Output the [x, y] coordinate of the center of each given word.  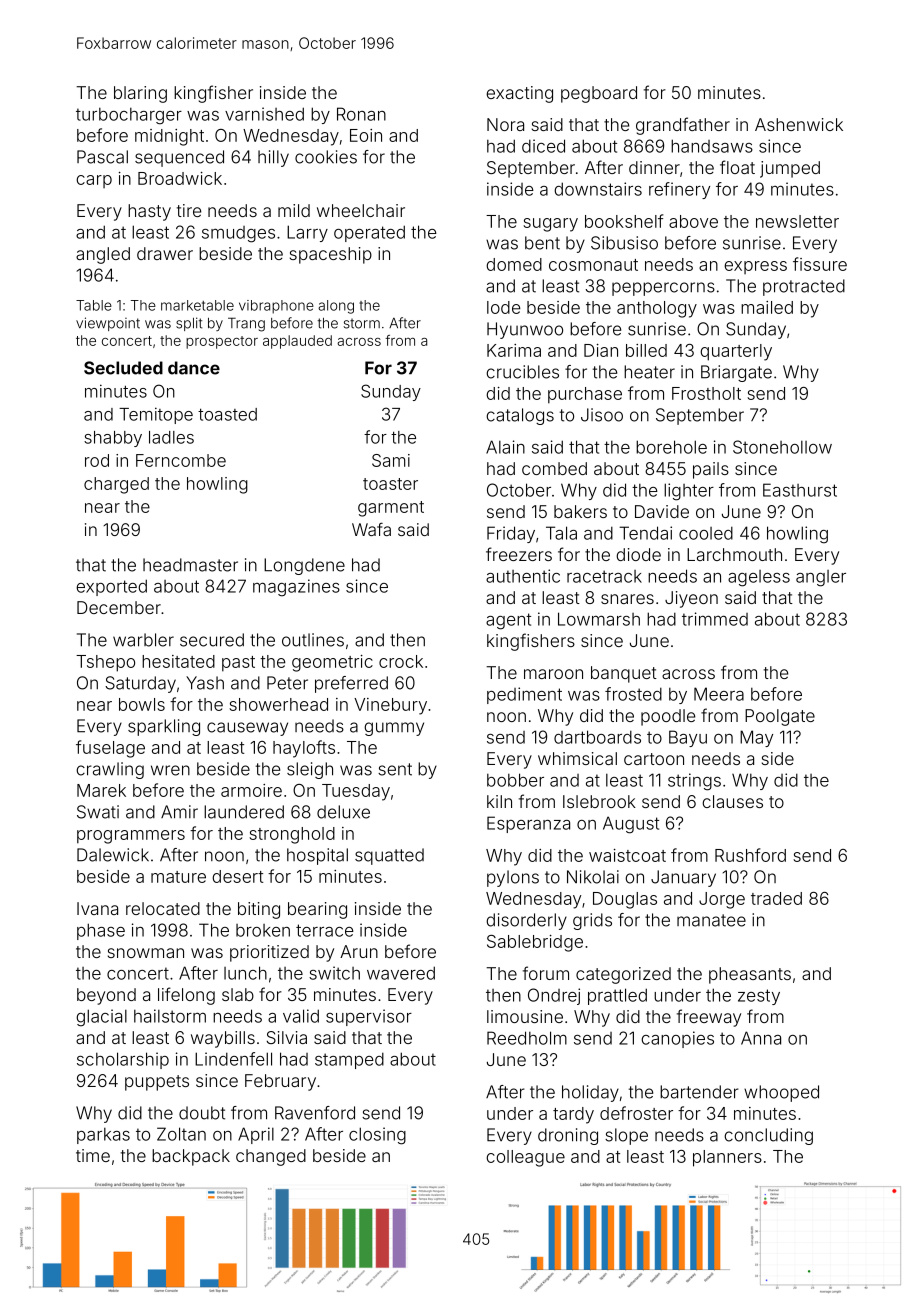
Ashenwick [799, 124]
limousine [525, 1016]
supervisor [369, 1017]
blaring [140, 94]
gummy [394, 729]
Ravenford [315, 1113]
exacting [519, 94]
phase [101, 931]
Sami [391, 460]
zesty [759, 997]
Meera [719, 694]
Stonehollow [782, 447]
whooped [781, 1093]
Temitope [156, 415]
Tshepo [105, 663]
